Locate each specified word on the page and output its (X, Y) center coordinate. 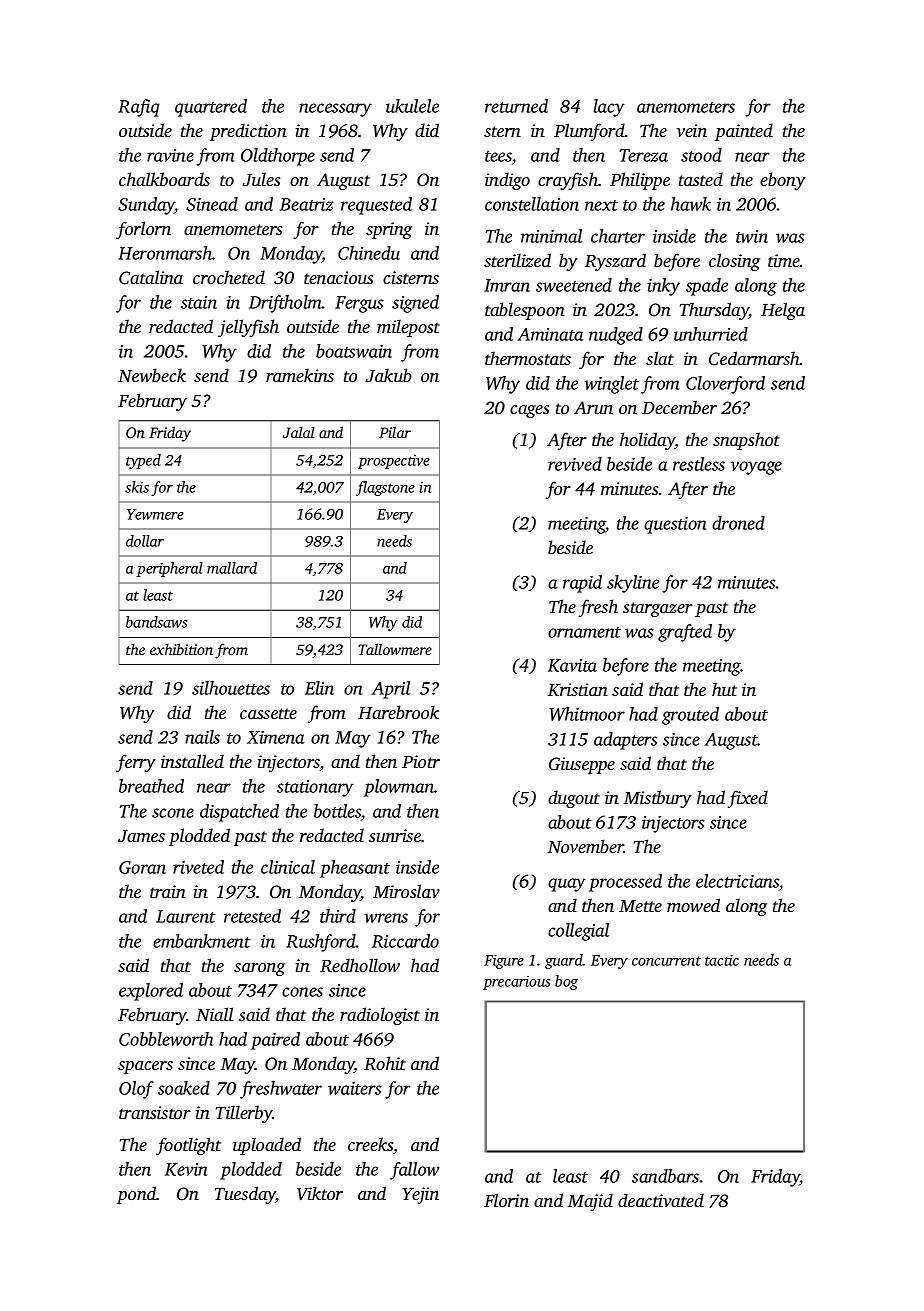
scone (173, 813)
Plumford (589, 132)
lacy (609, 108)
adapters (626, 741)
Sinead (212, 204)
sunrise (395, 835)
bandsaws (156, 622)
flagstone (385, 488)
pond (136, 1195)
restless (699, 464)
